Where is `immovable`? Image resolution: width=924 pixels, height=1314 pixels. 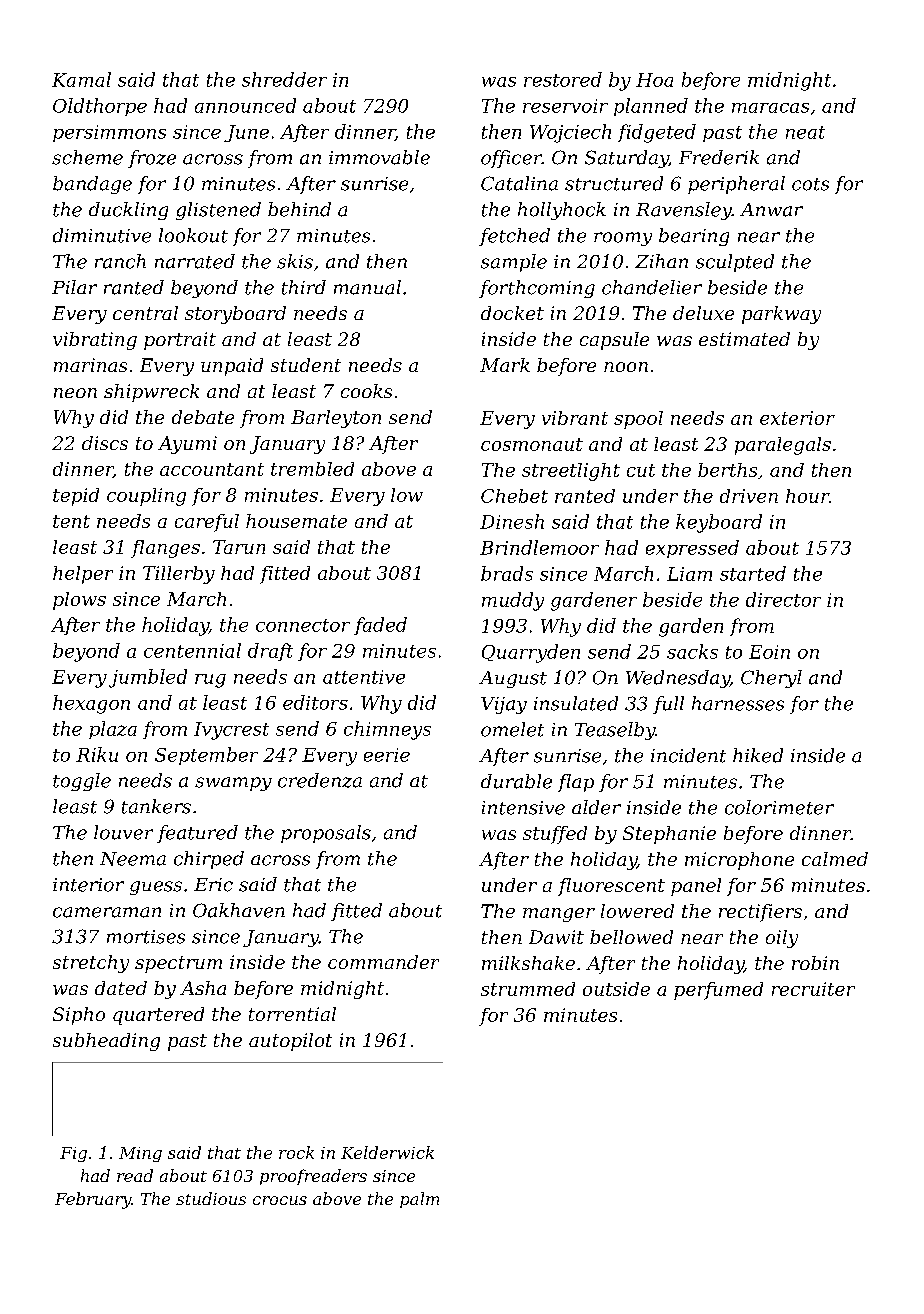 immovable is located at coordinates (379, 157).
